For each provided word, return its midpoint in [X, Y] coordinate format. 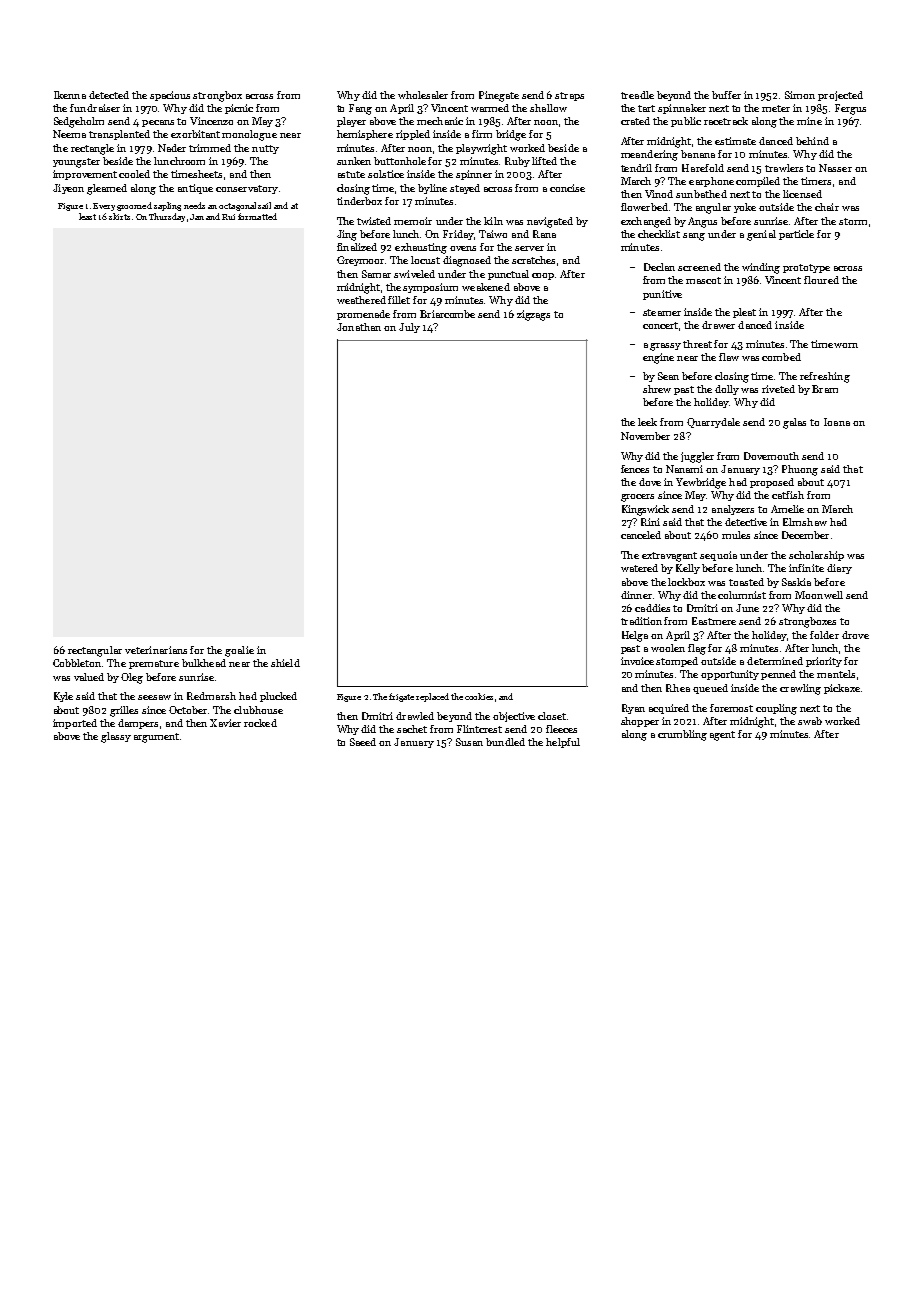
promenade [363, 315]
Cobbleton [77, 663]
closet [552, 716]
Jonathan [359, 327]
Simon [800, 95]
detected [109, 95]
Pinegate [499, 96]
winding [761, 268]
